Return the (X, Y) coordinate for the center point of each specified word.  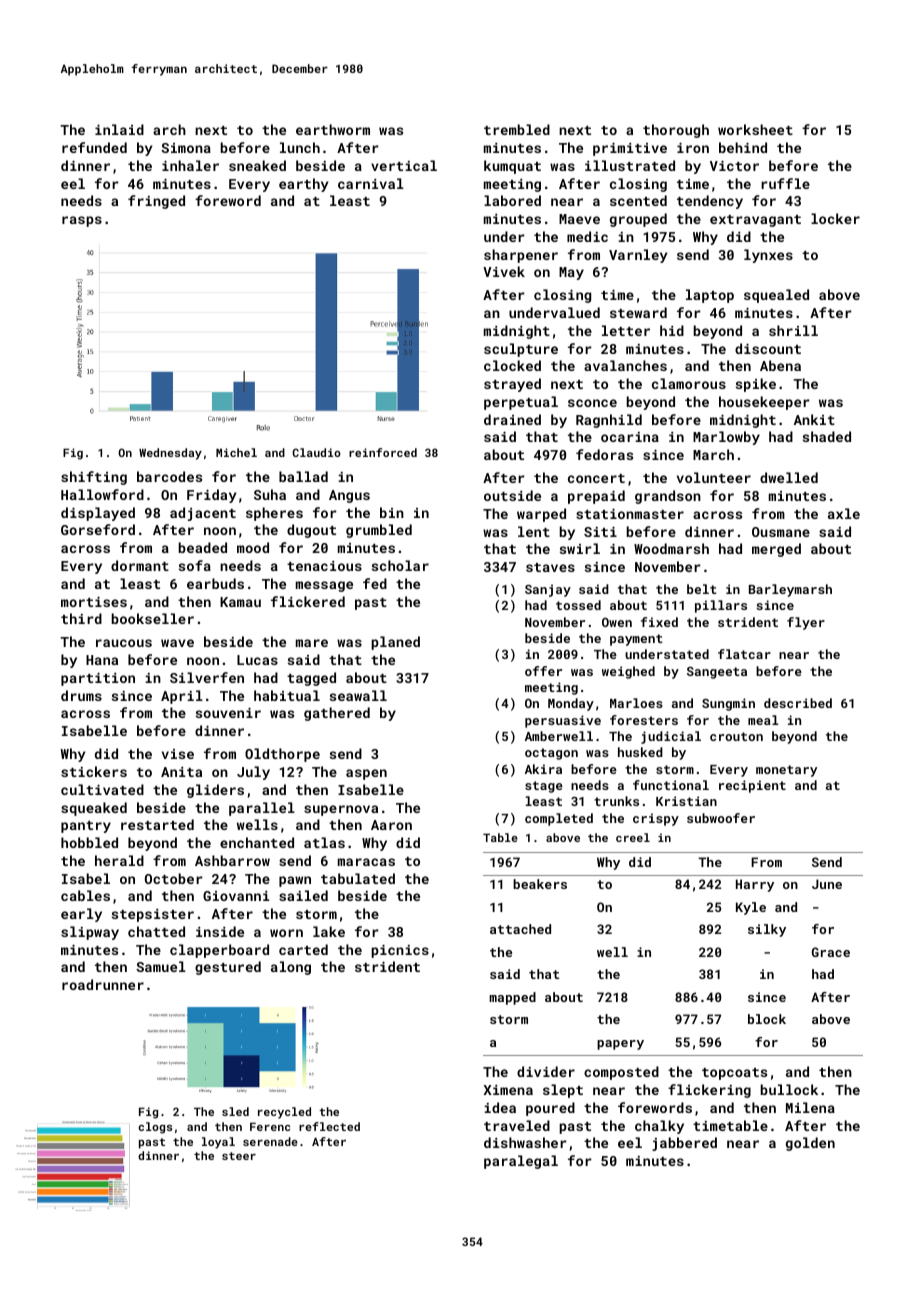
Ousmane (781, 532)
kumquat (512, 167)
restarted (157, 824)
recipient (752, 786)
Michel (236, 452)
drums (81, 695)
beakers (540, 884)
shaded (827, 436)
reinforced (383, 452)
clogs (155, 1128)
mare (312, 643)
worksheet (755, 129)
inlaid (119, 129)
